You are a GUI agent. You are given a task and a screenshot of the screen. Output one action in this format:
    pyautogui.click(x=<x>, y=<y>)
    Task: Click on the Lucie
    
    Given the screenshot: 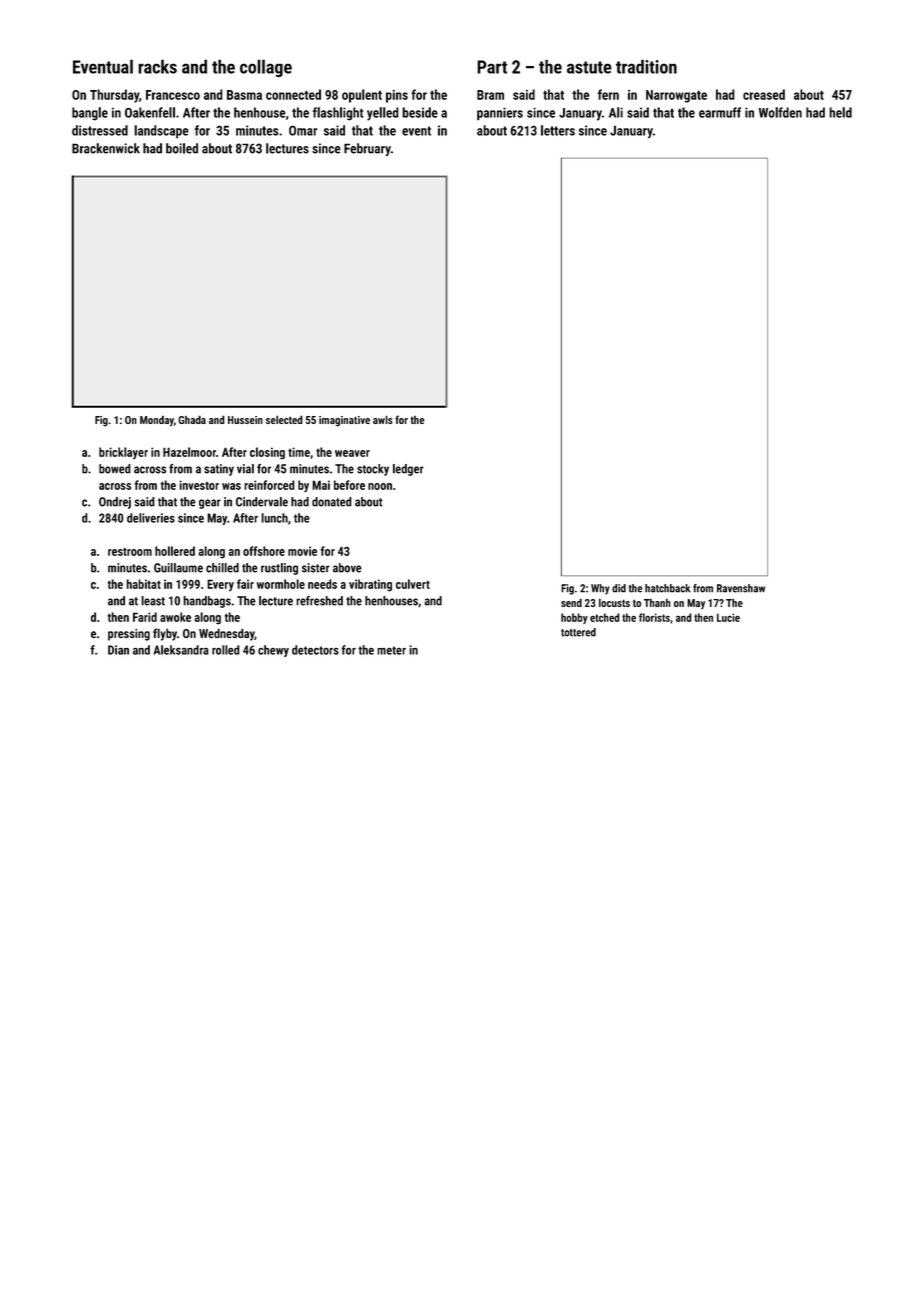 What is the action you would take?
    pyautogui.click(x=728, y=617)
